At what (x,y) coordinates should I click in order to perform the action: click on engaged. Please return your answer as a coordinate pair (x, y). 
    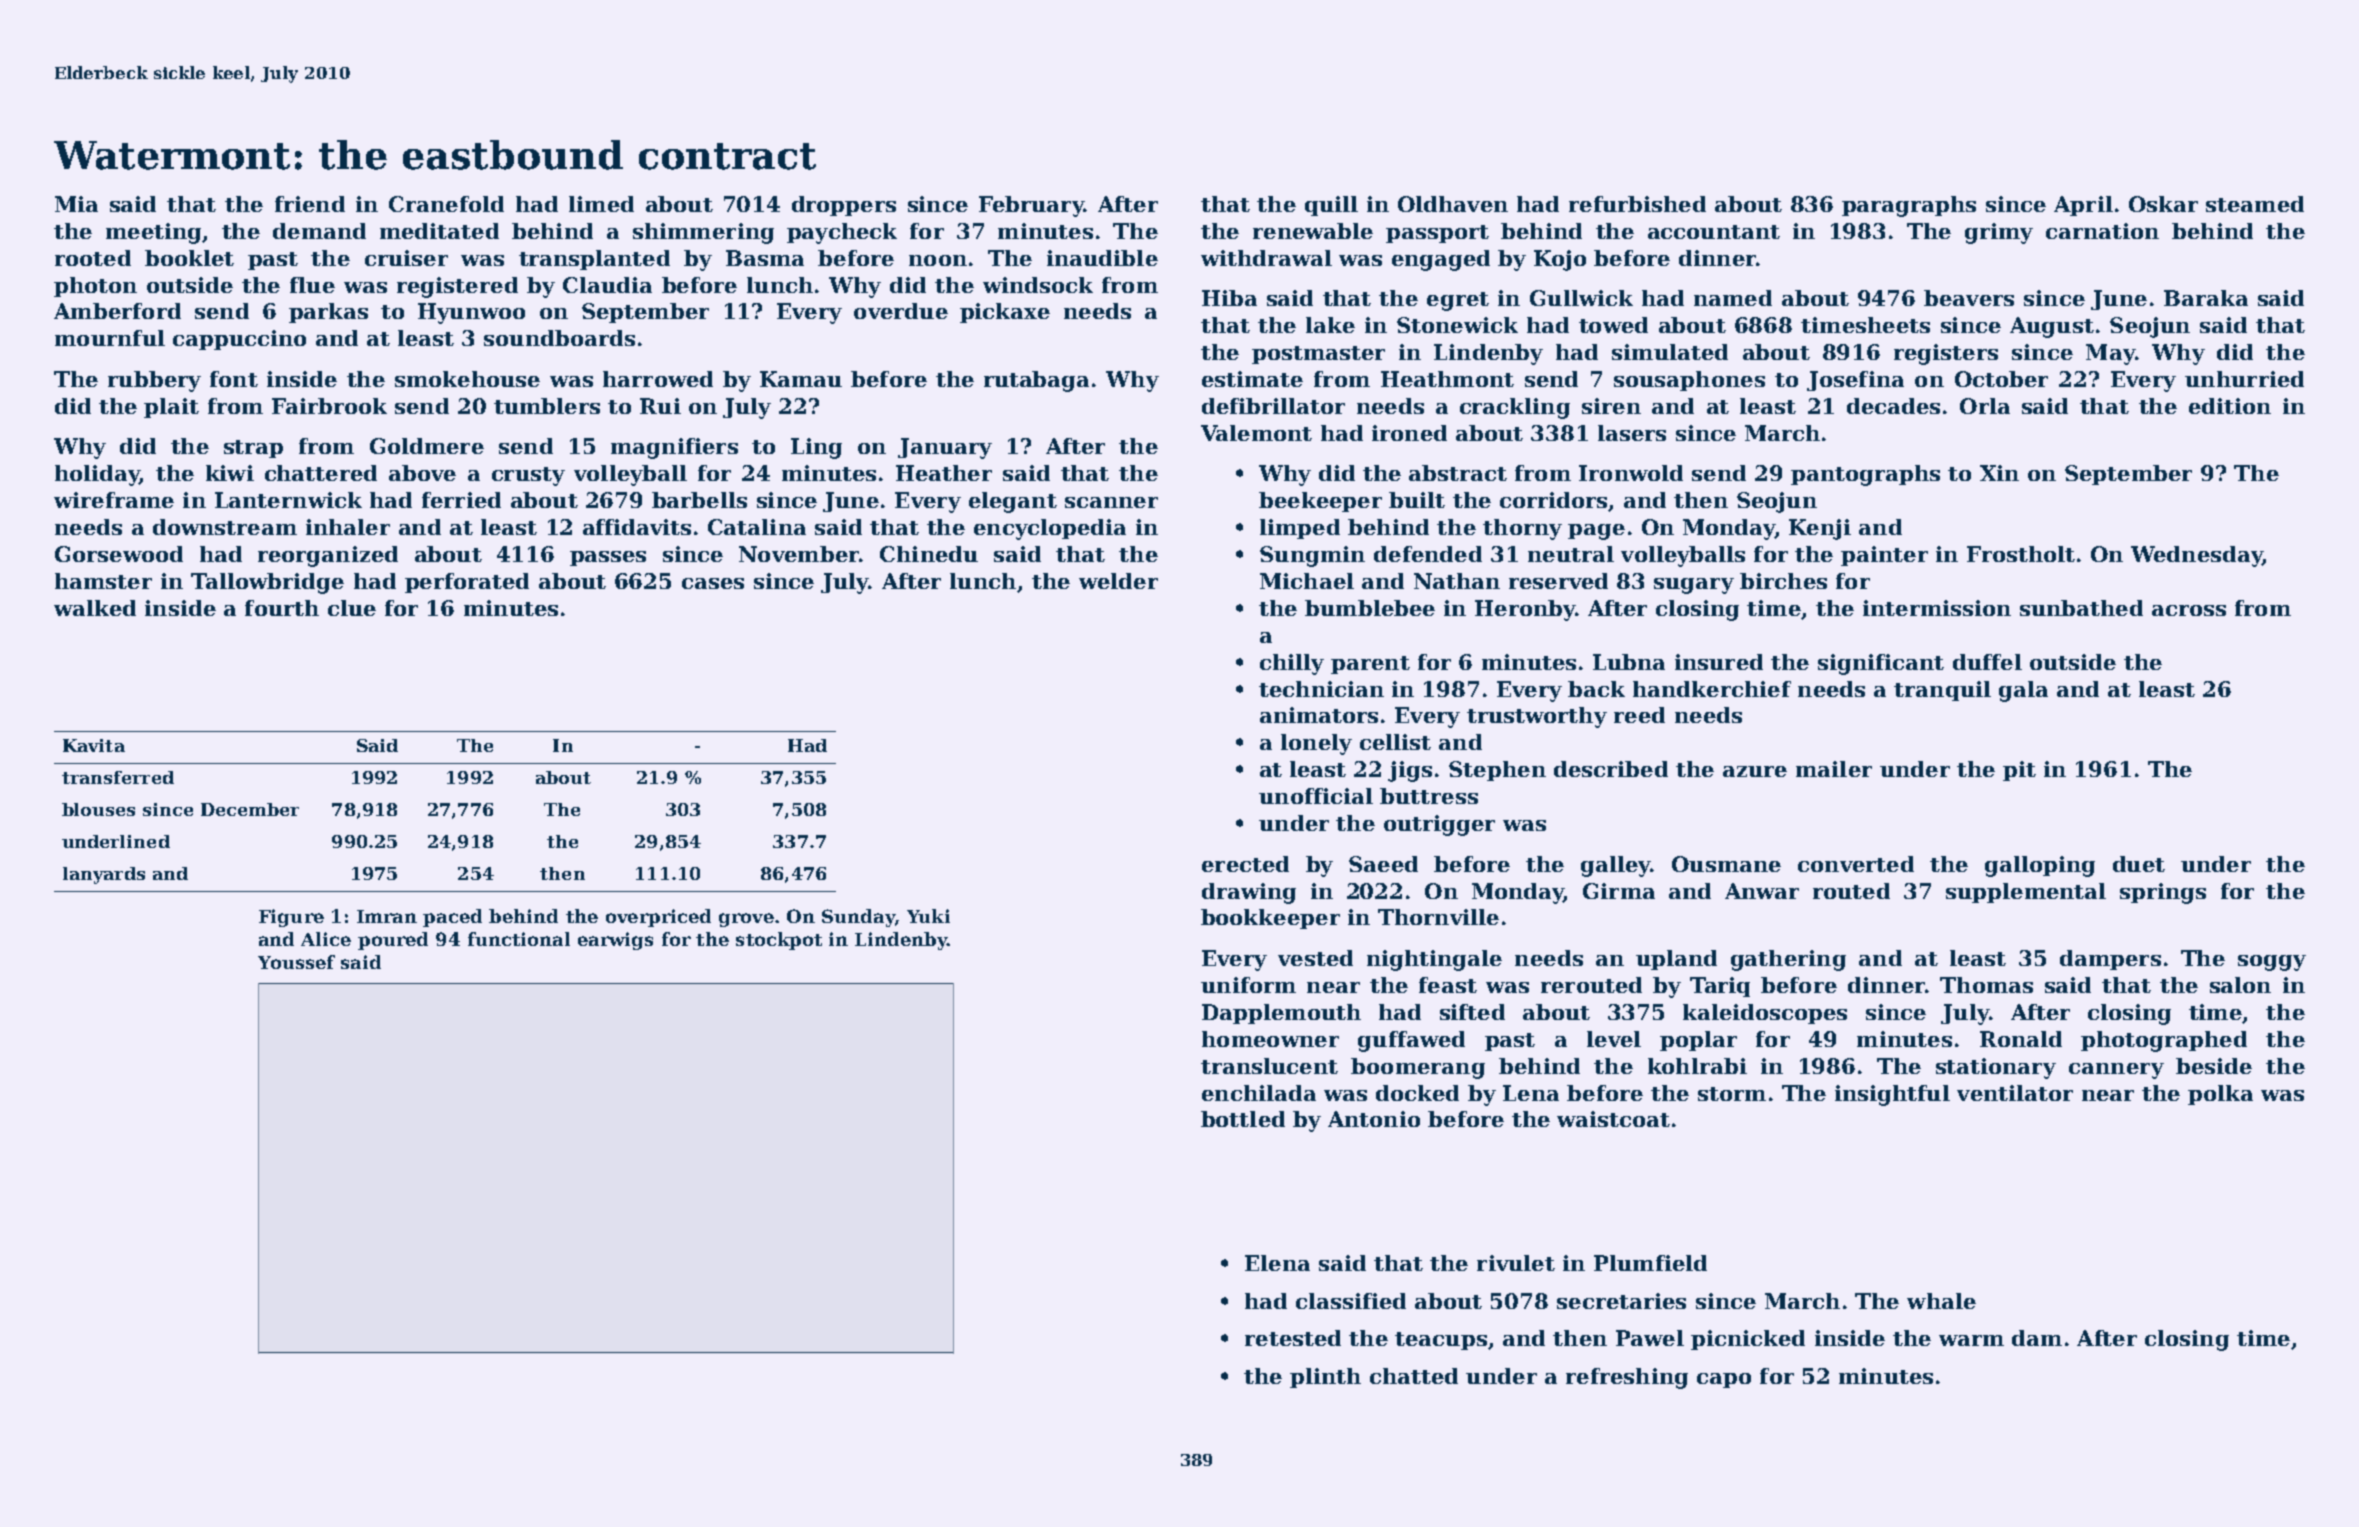
    Looking at the image, I should click on (1441, 260).
